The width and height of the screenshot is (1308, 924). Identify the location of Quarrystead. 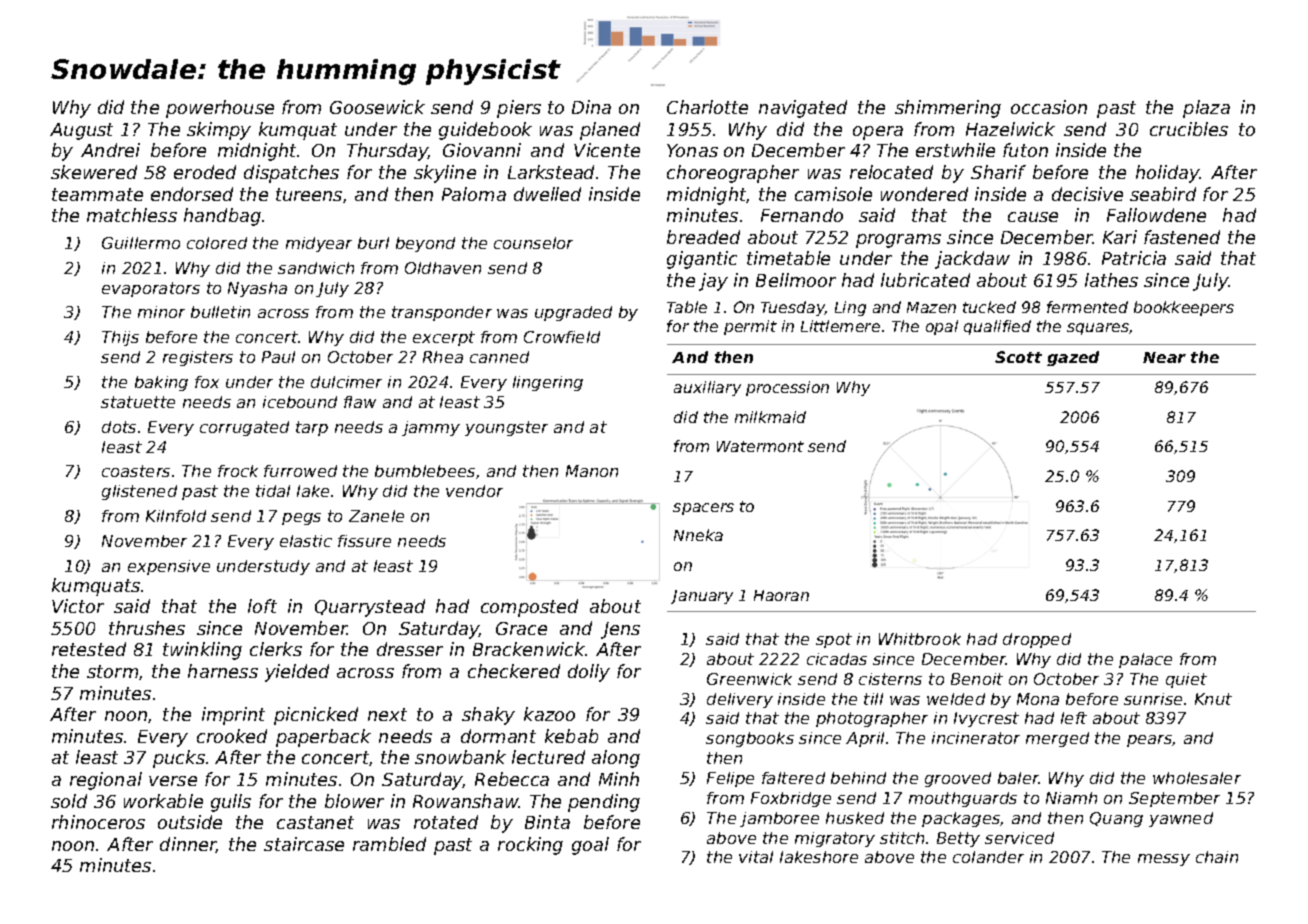
(370, 608).
